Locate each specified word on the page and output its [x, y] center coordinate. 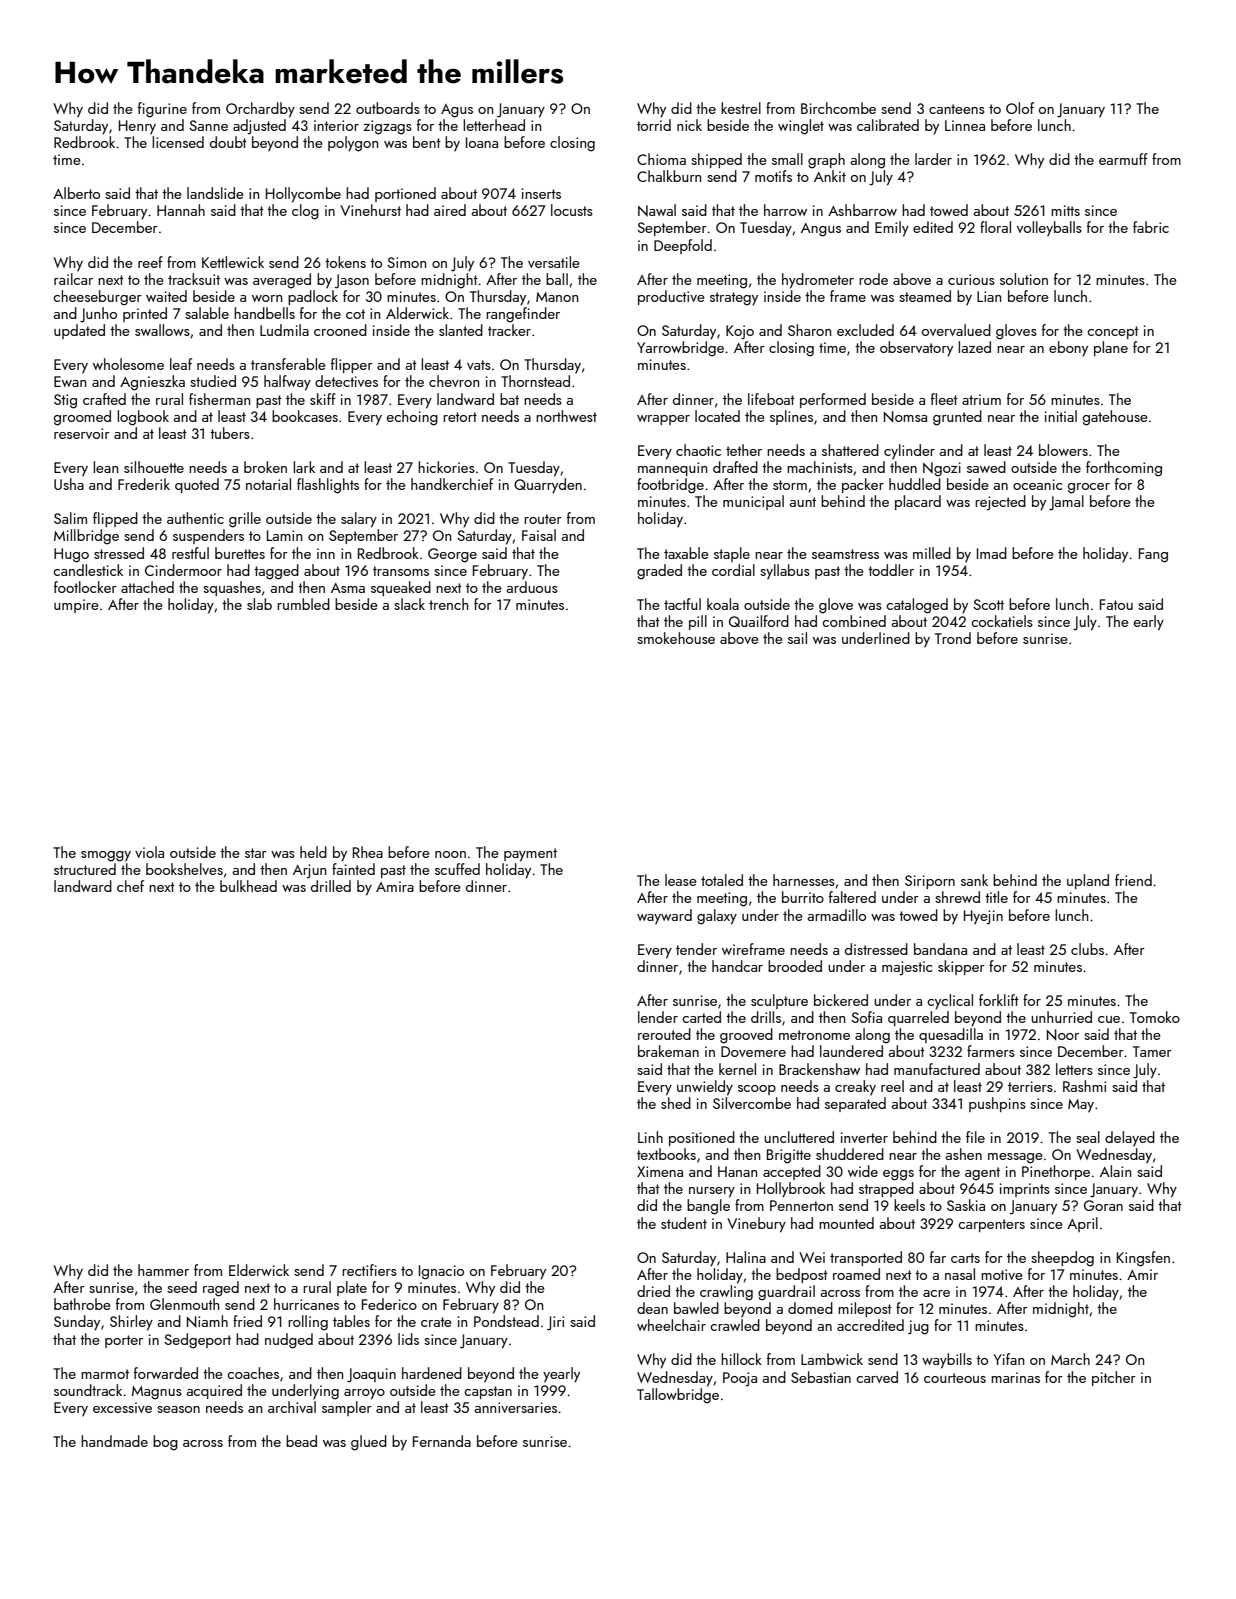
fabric [1151, 227]
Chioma [661, 159]
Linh [650, 1137]
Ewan [70, 381]
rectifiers [369, 1270]
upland [1088, 881]
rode [873, 279]
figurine [162, 110]
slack [409, 604]
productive [671, 297]
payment [530, 855]
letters [1074, 1069]
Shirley [131, 1323]
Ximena [660, 1171]
